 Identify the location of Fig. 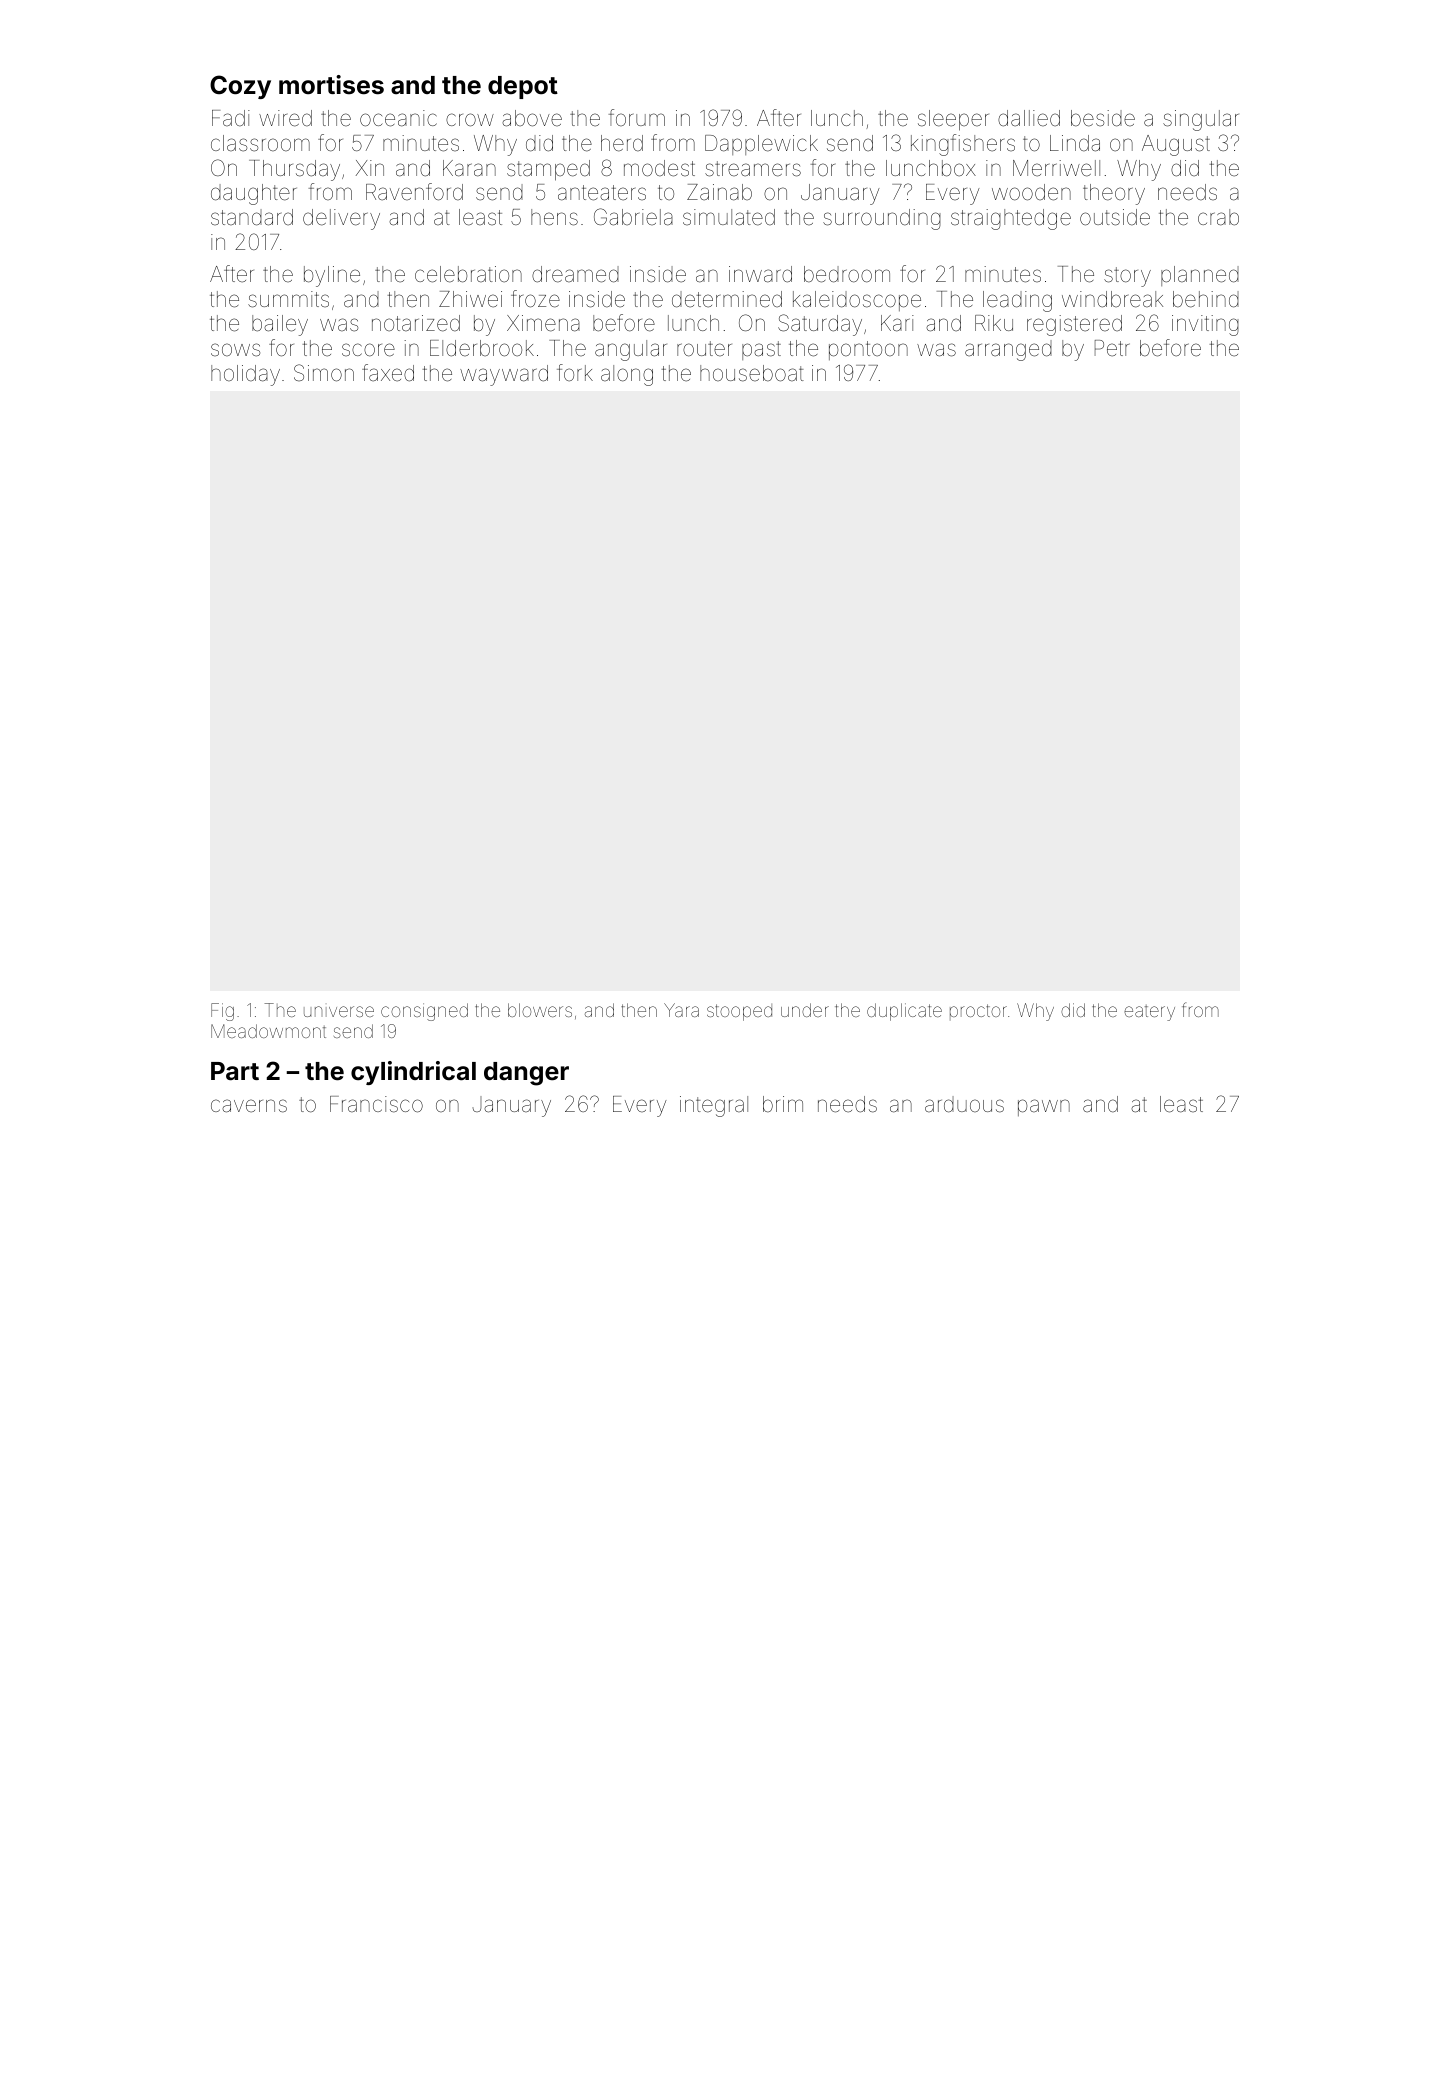
(222, 1012).
